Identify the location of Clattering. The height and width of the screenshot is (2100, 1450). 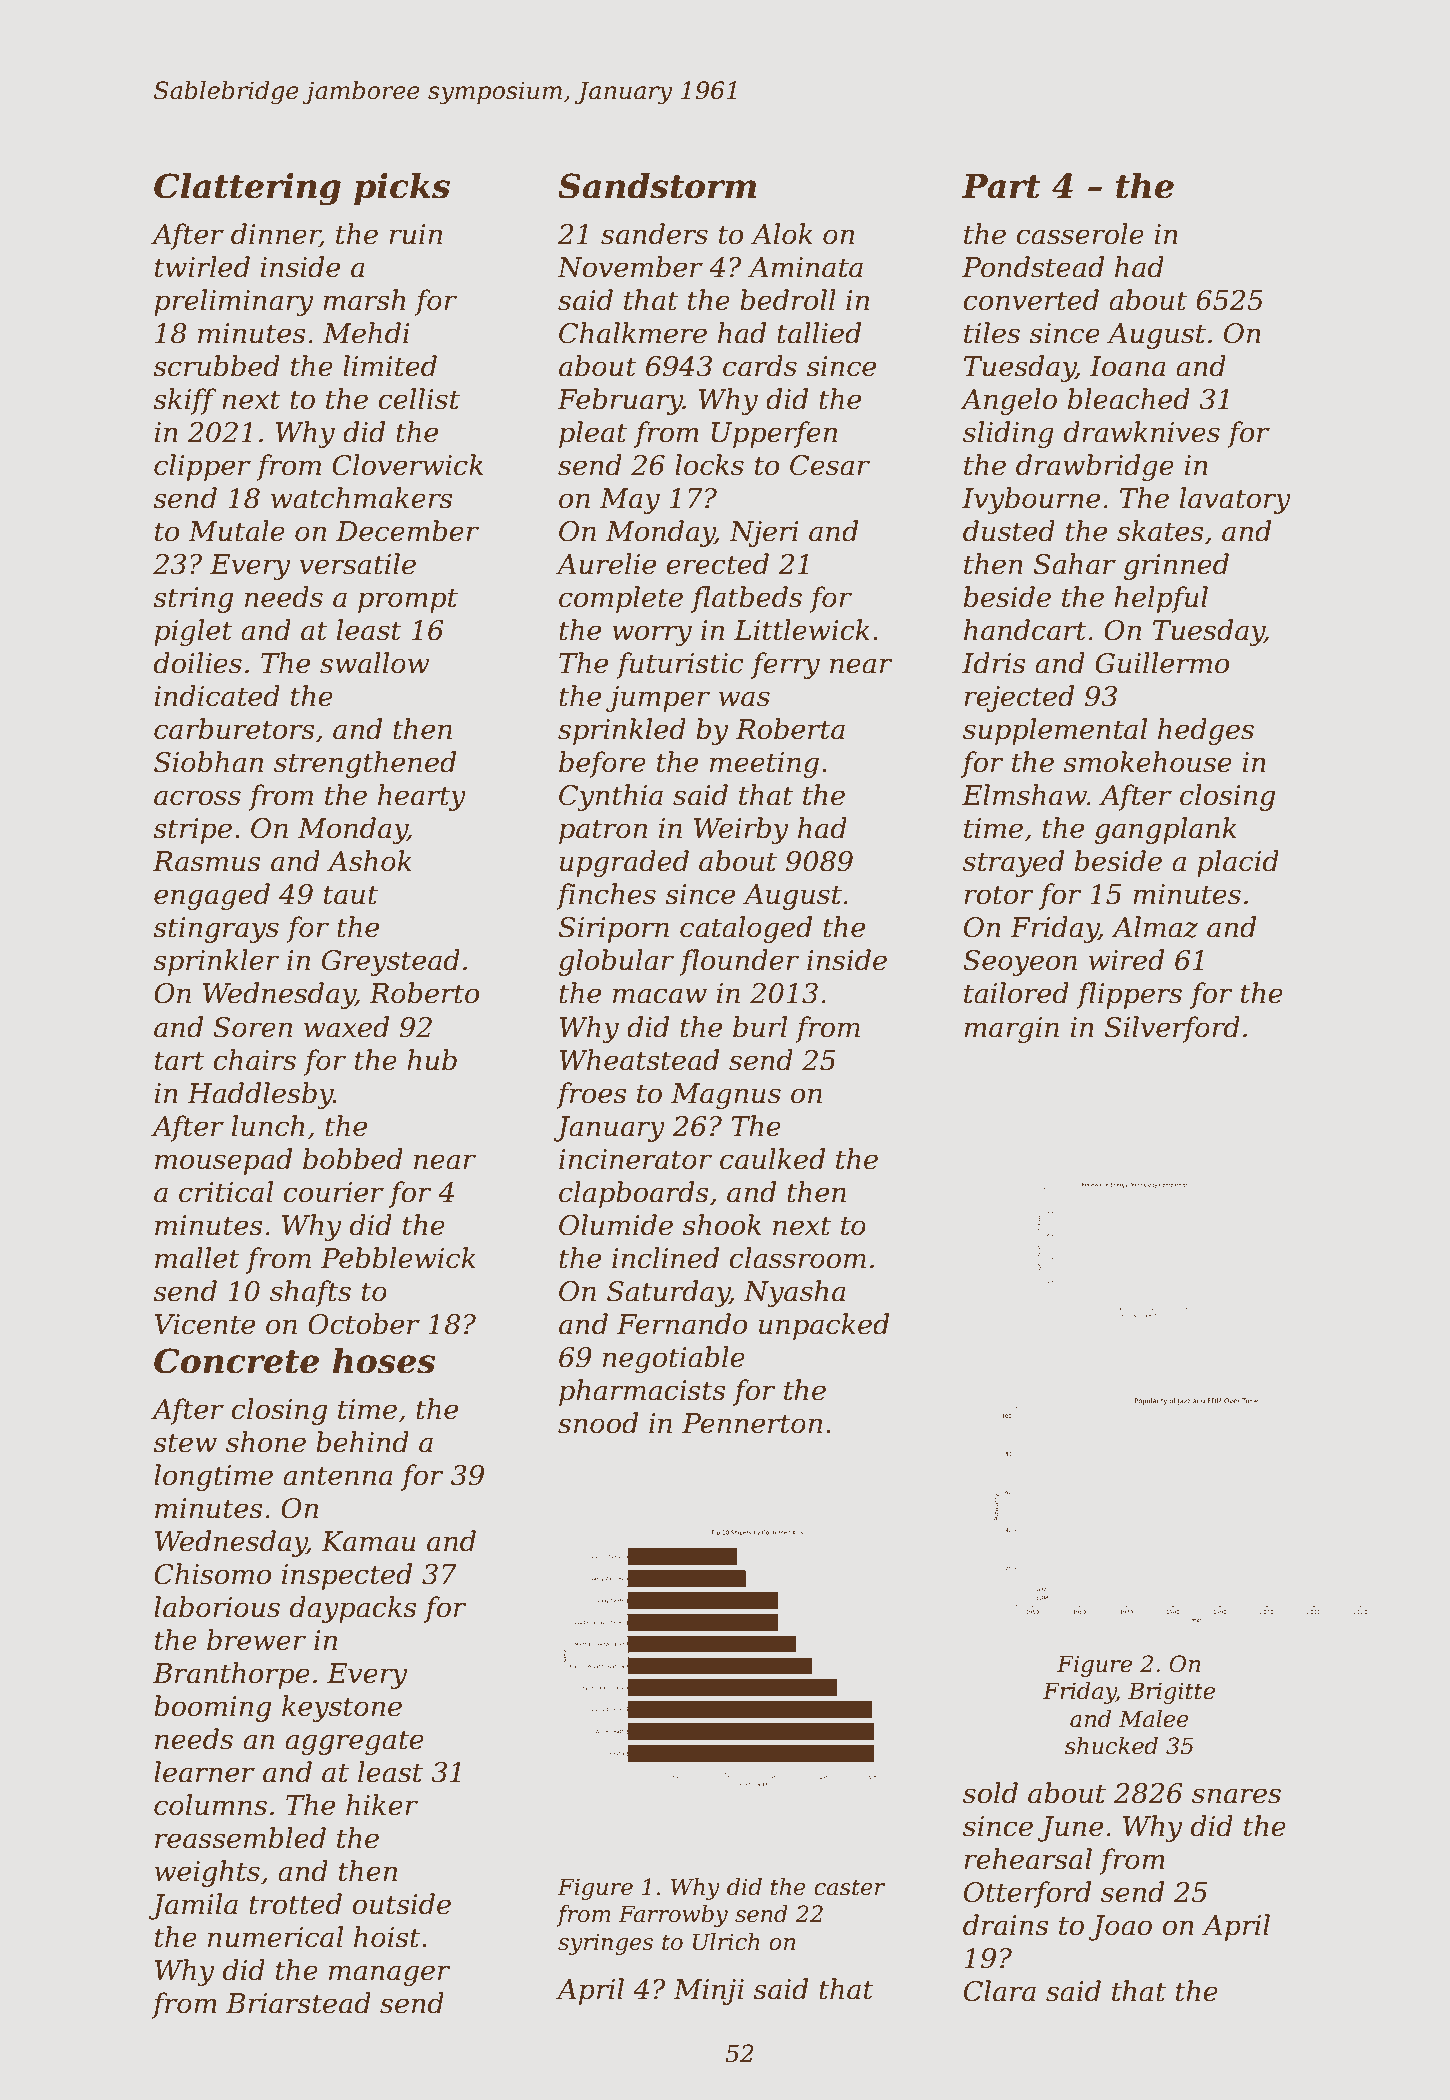
(247, 189).
